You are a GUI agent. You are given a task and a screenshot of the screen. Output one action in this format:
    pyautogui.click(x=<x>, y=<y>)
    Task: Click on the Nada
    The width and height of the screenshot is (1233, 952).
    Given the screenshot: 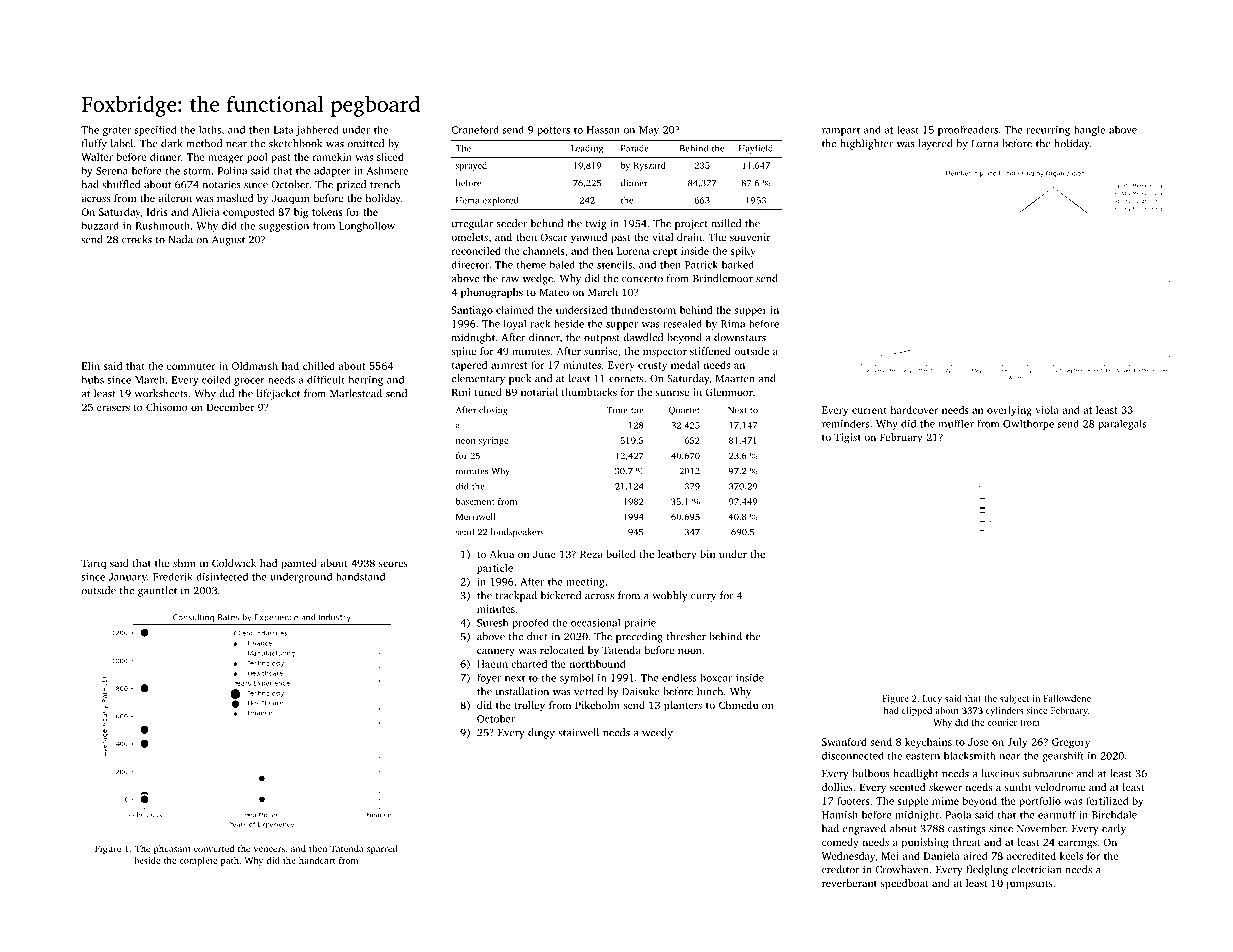 What is the action you would take?
    pyautogui.click(x=180, y=239)
